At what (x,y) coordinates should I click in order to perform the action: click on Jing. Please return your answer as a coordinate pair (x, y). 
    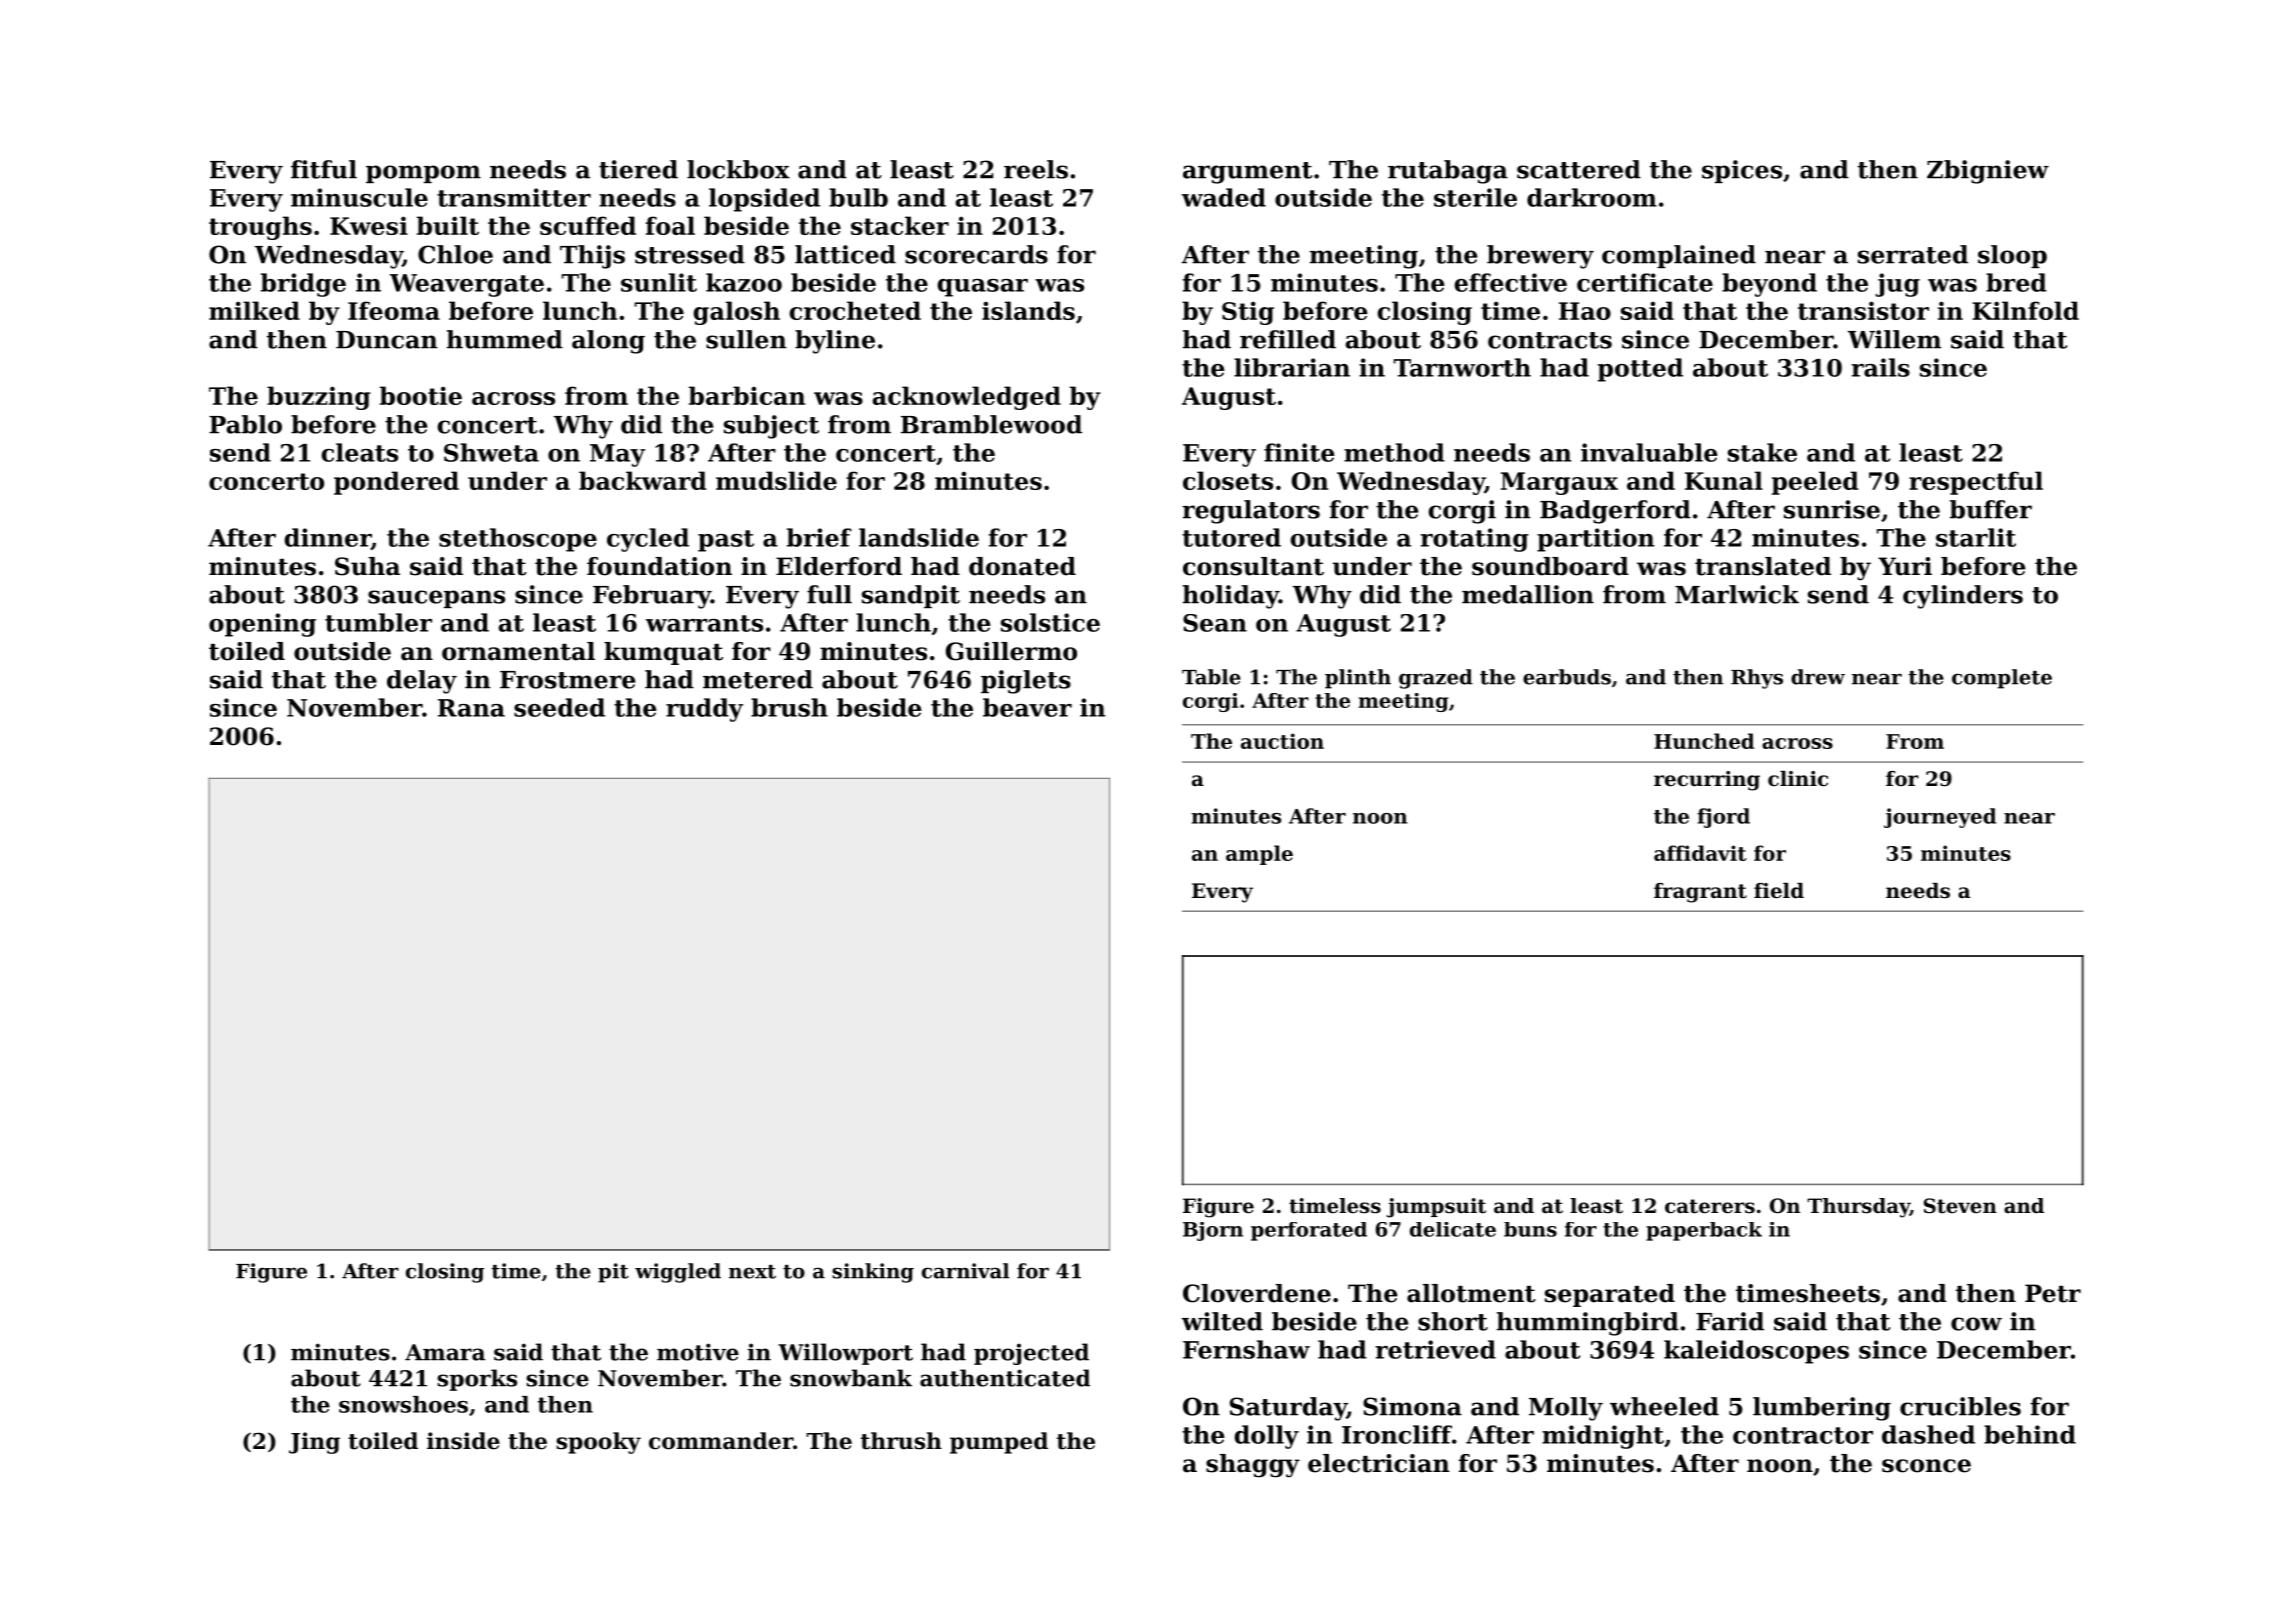
    Looking at the image, I should click on (314, 1443).
